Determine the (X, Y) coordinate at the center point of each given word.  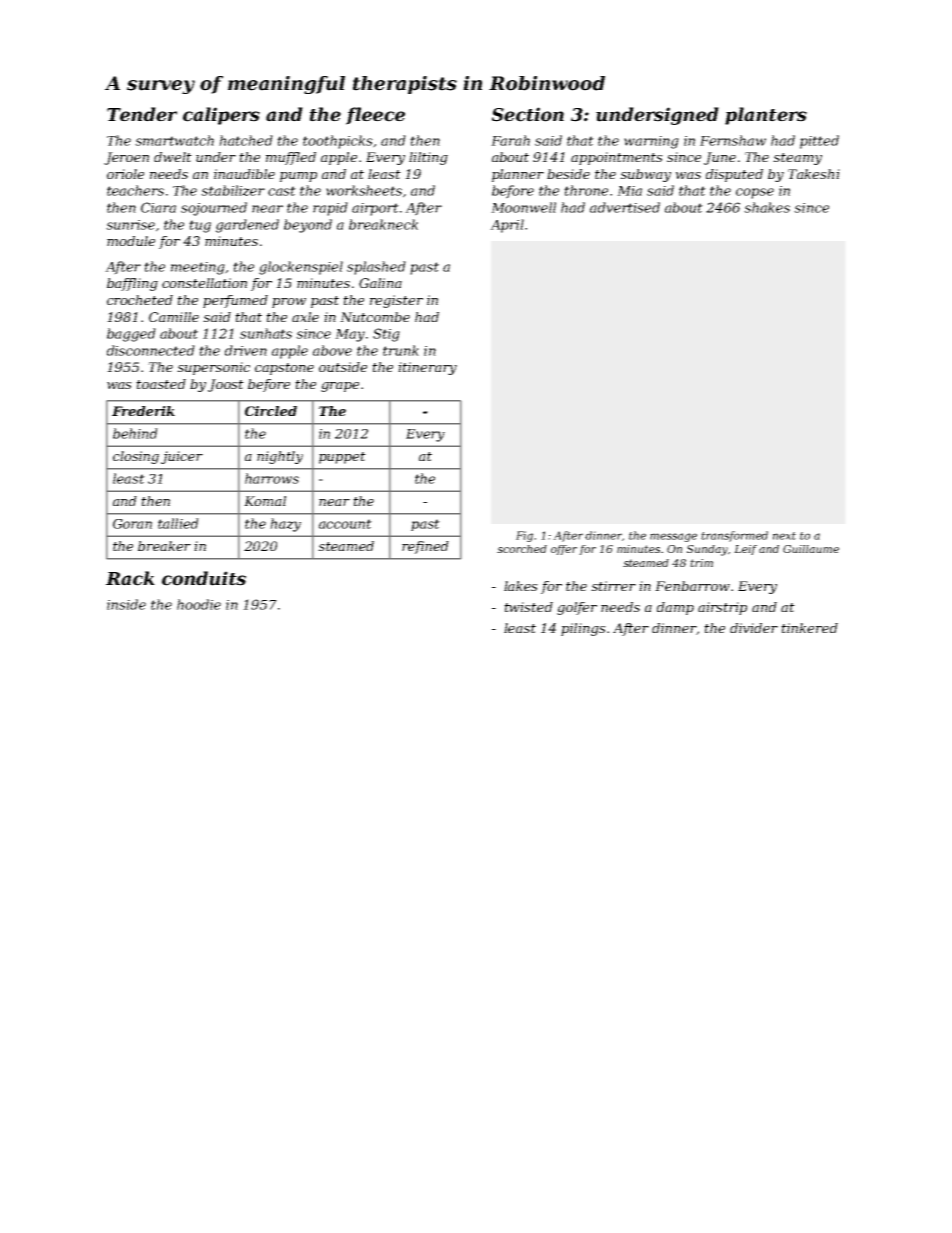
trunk (401, 350)
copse (755, 193)
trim (701, 563)
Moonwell (523, 207)
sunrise (130, 225)
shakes (767, 207)
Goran (132, 524)
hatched (246, 140)
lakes (521, 586)
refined (425, 547)
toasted (161, 384)
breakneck (383, 224)
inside (126, 604)
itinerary (427, 368)
